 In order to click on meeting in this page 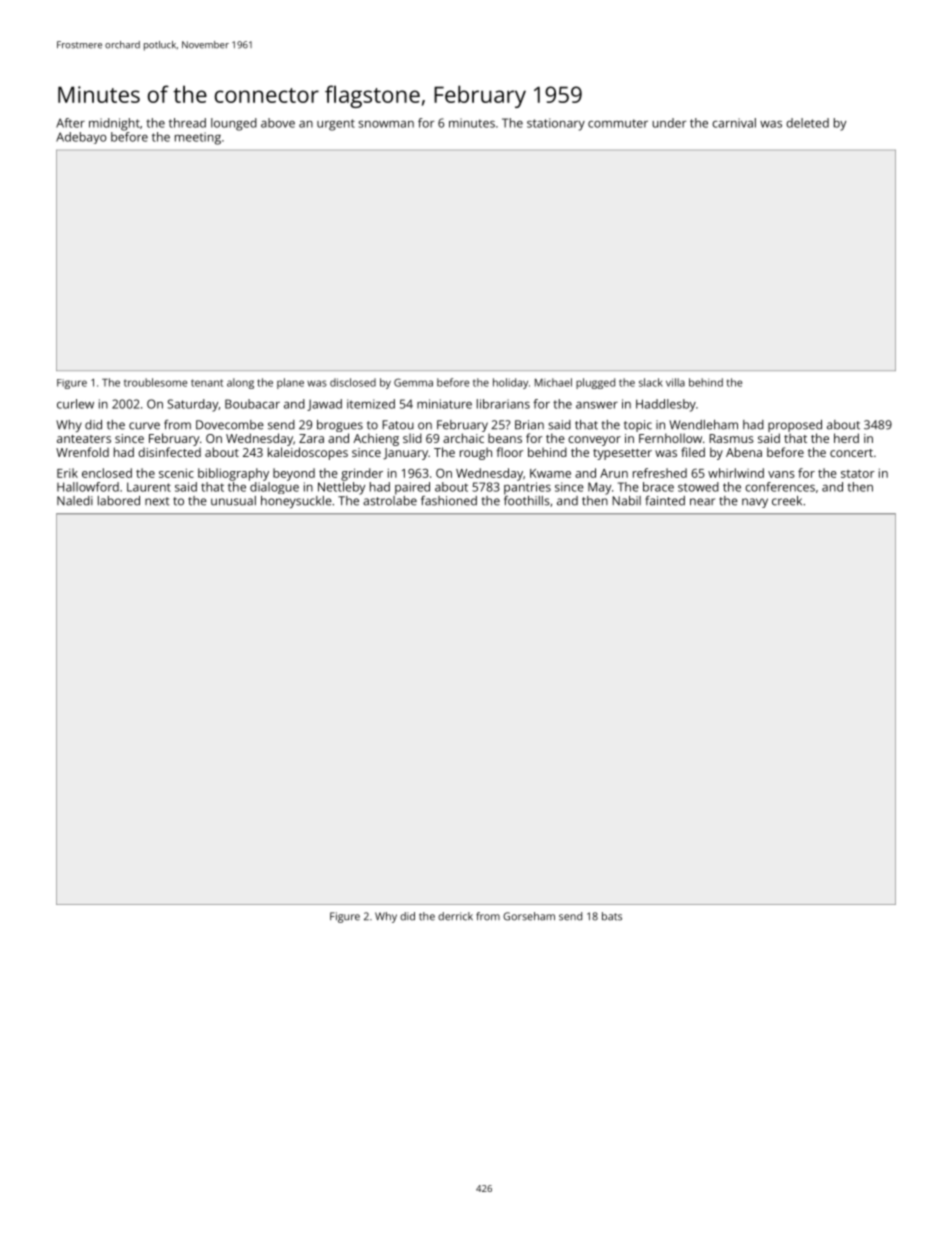, I will do `click(198, 138)`.
